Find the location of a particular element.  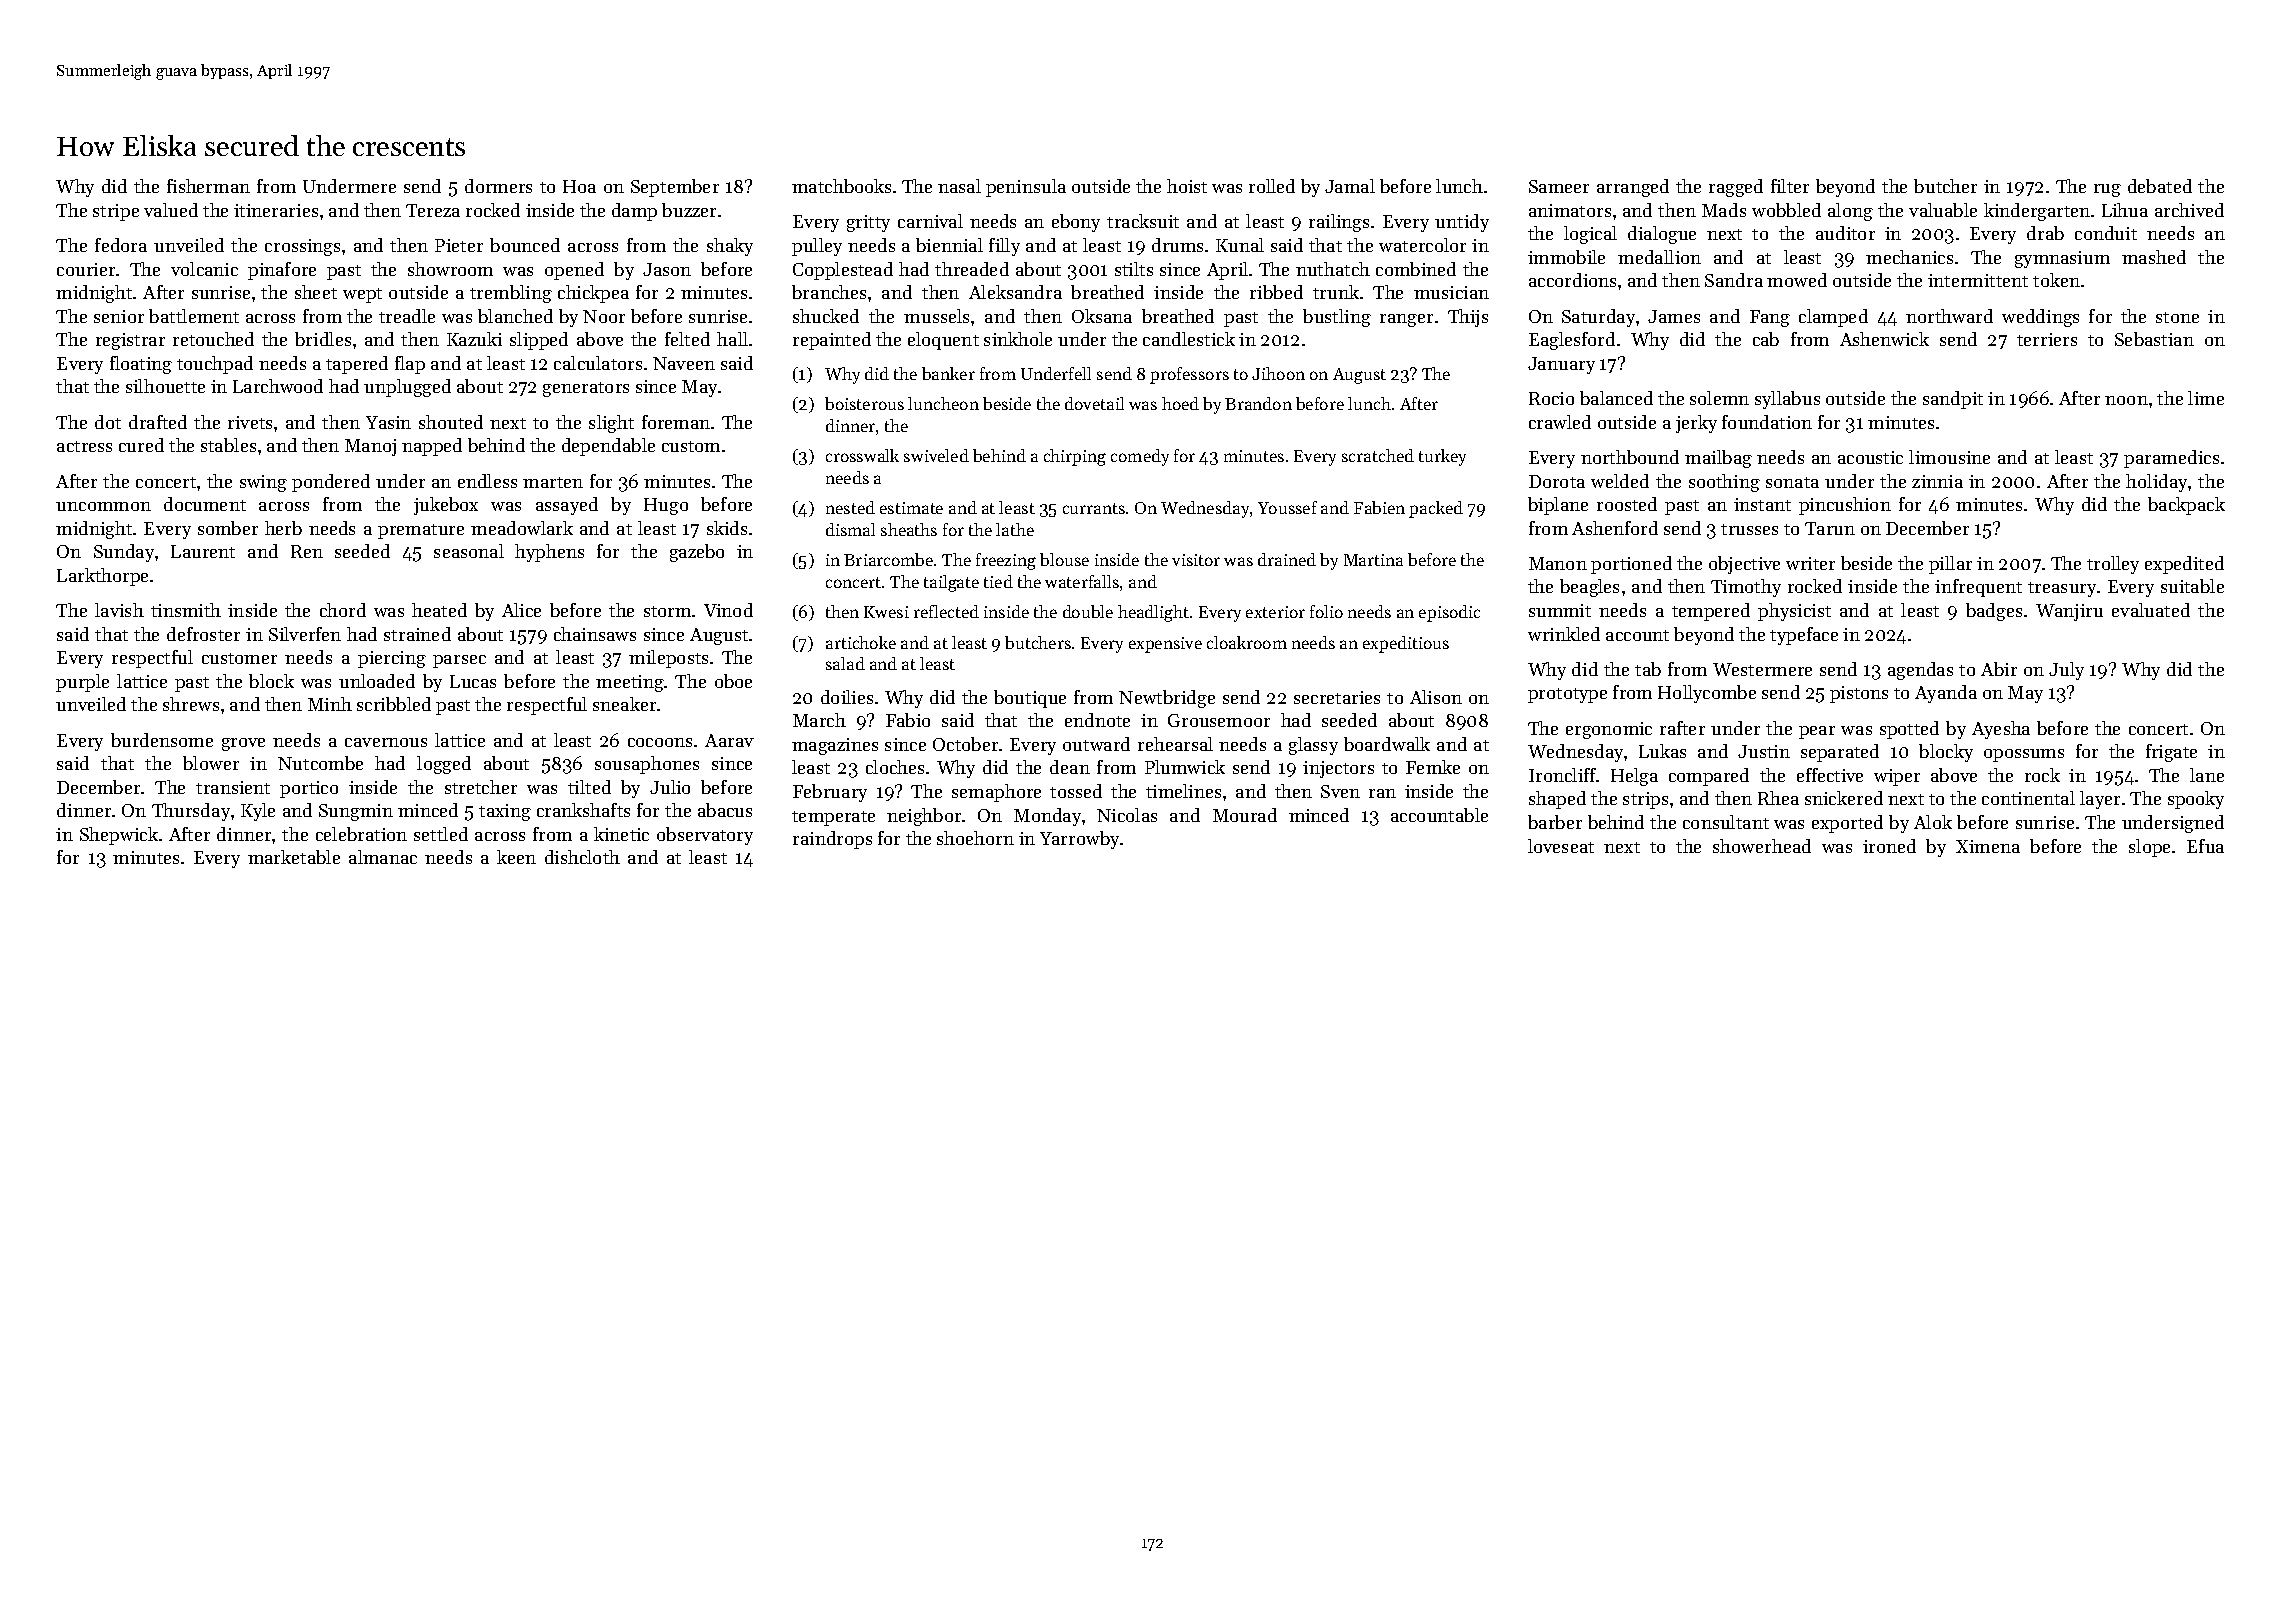

dot is located at coordinates (108, 422).
